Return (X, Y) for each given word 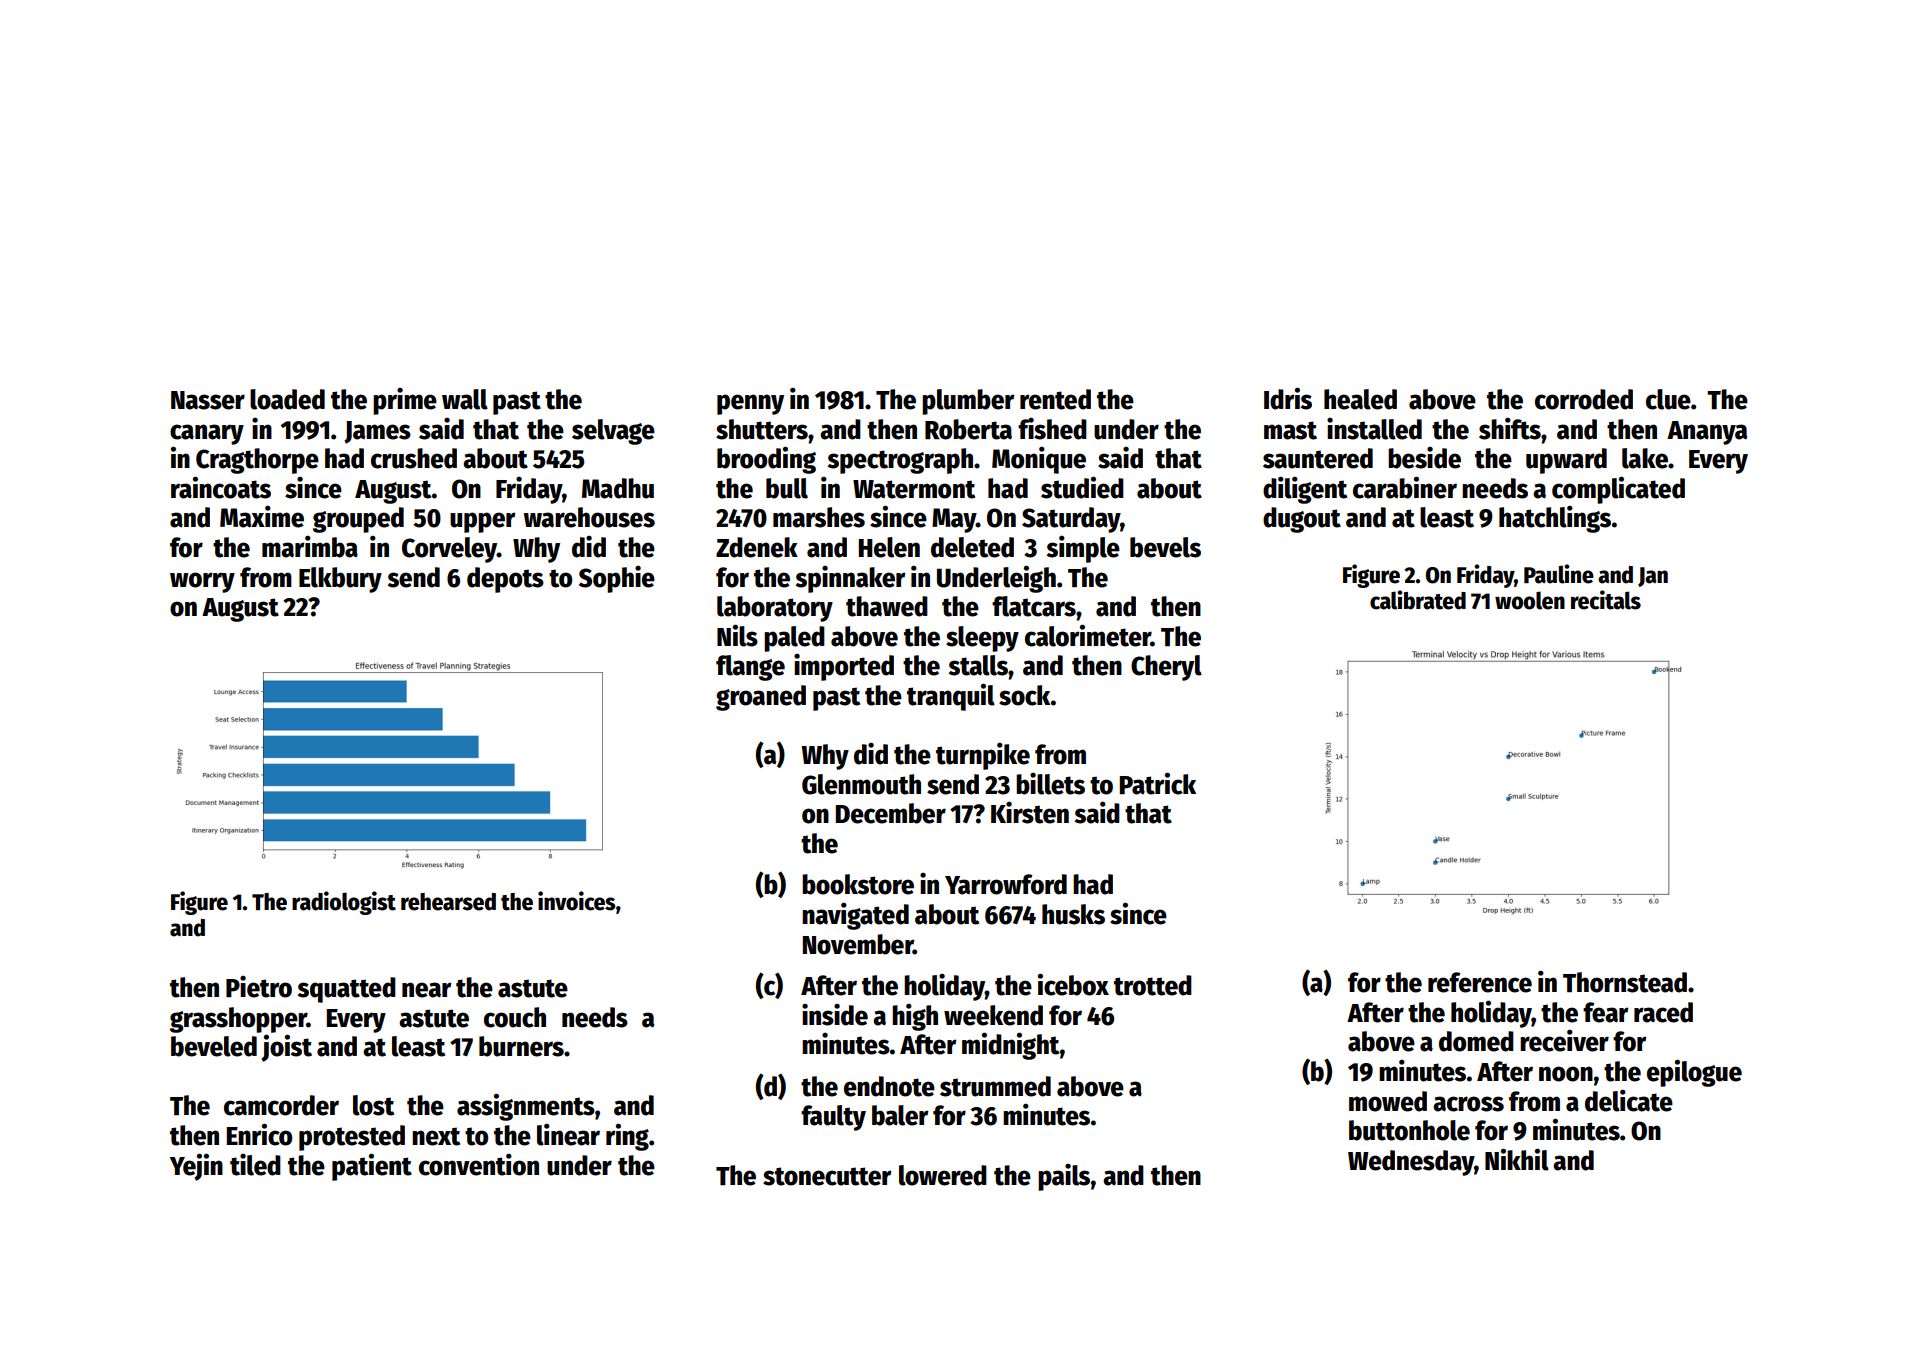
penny (750, 404)
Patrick (1157, 783)
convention (479, 1164)
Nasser (208, 400)
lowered (943, 1175)
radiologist (344, 903)
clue (1668, 399)
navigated (855, 916)
